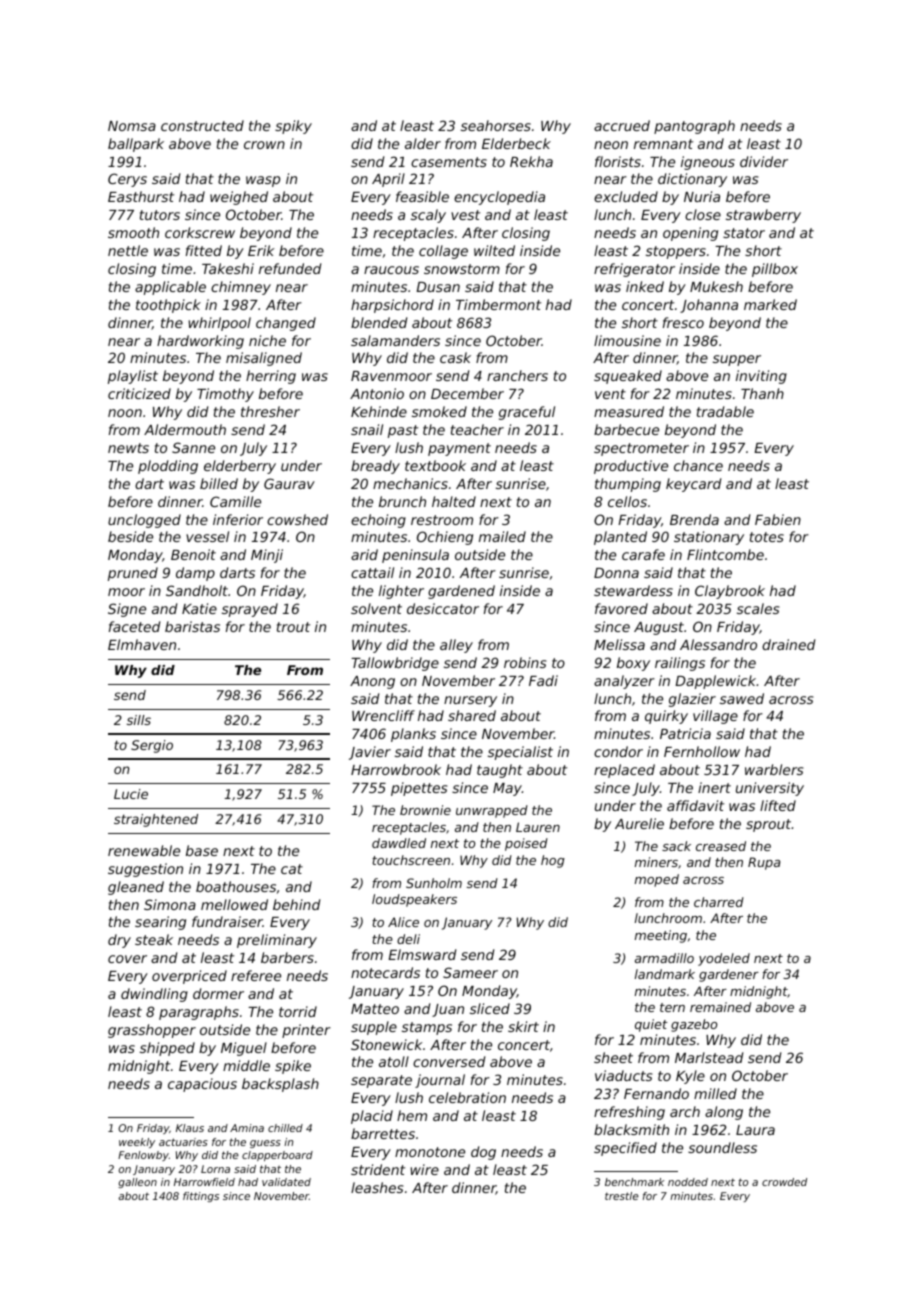 The width and height of the screenshot is (924, 1308). What do you see at coordinates (643, 554) in the screenshot?
I see `carafe` at bounding box center [643, 554].
